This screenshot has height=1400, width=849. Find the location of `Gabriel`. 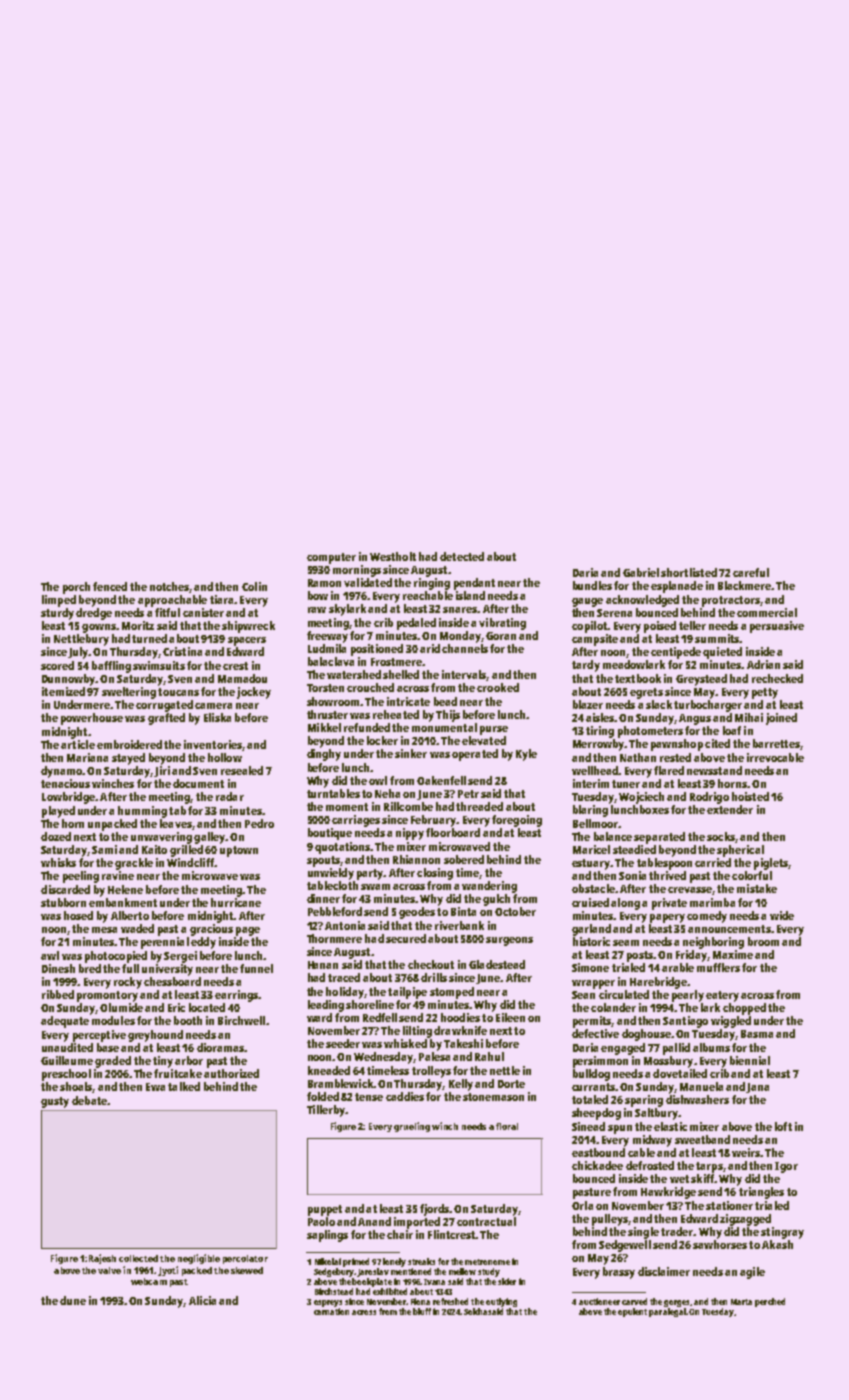

Gabriel is located at coordinates (641, 572).
